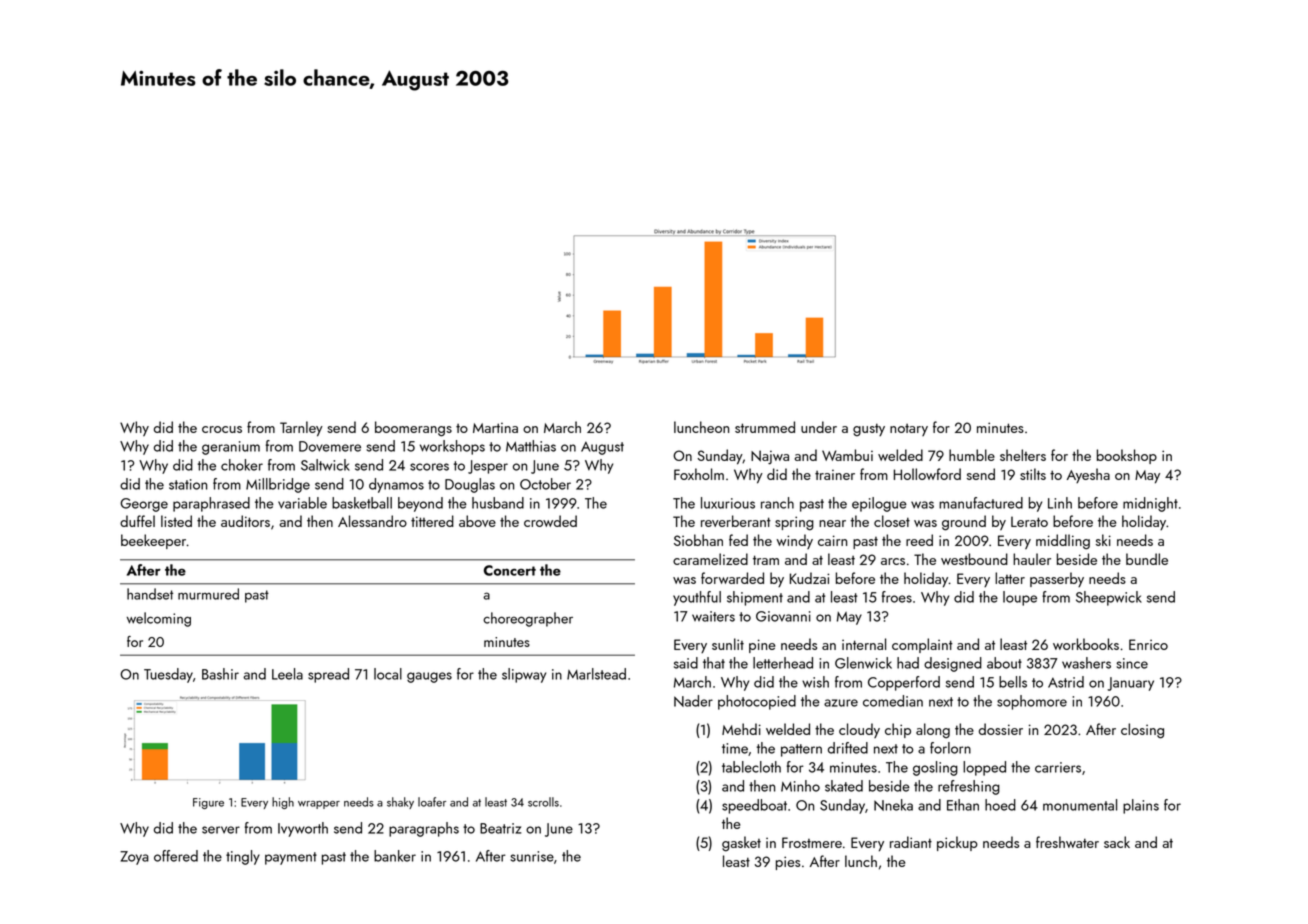  I want to click on geranium, so click(231, 448).
